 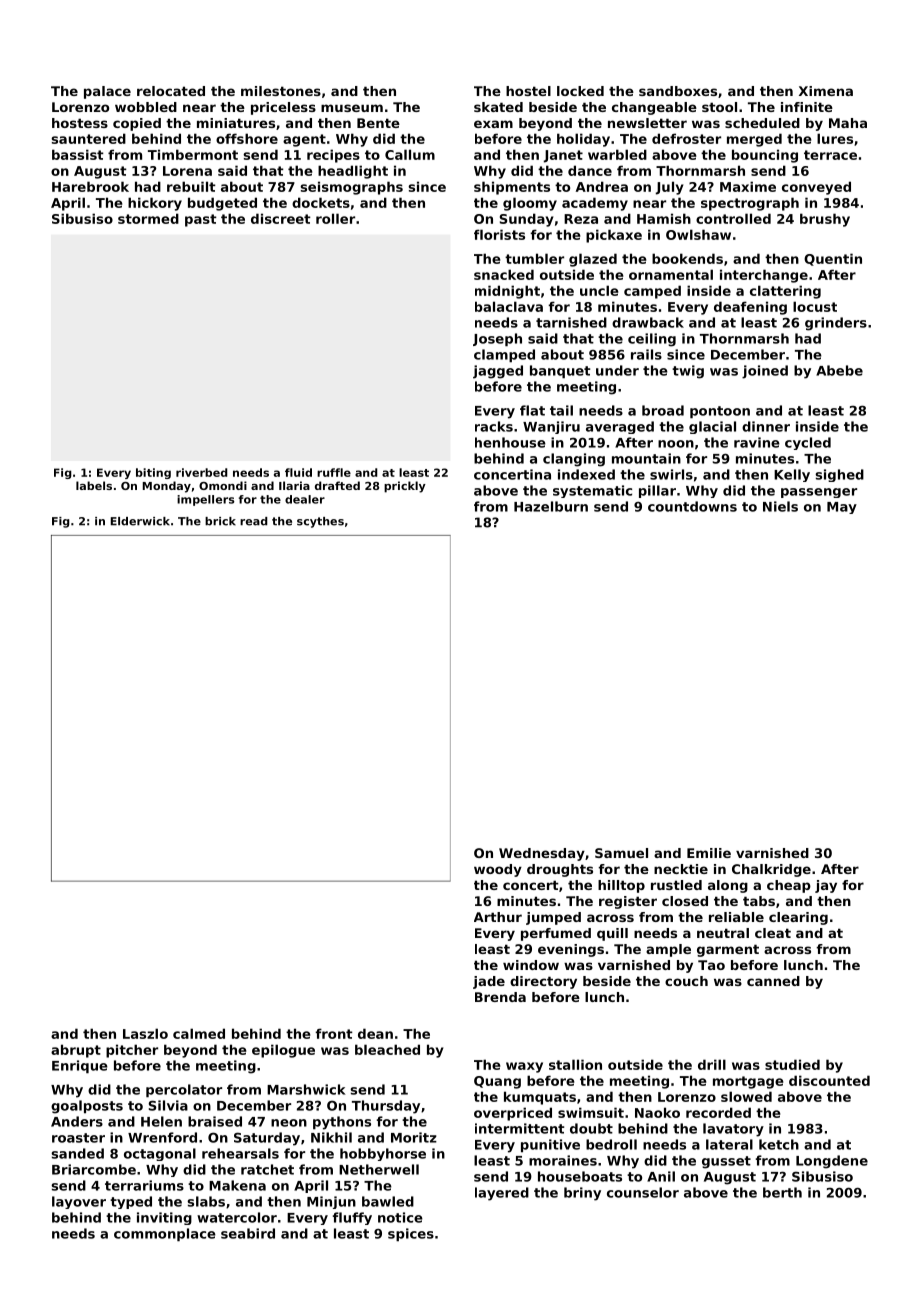 I want to click on hostel, so click(x=528, y=91).
